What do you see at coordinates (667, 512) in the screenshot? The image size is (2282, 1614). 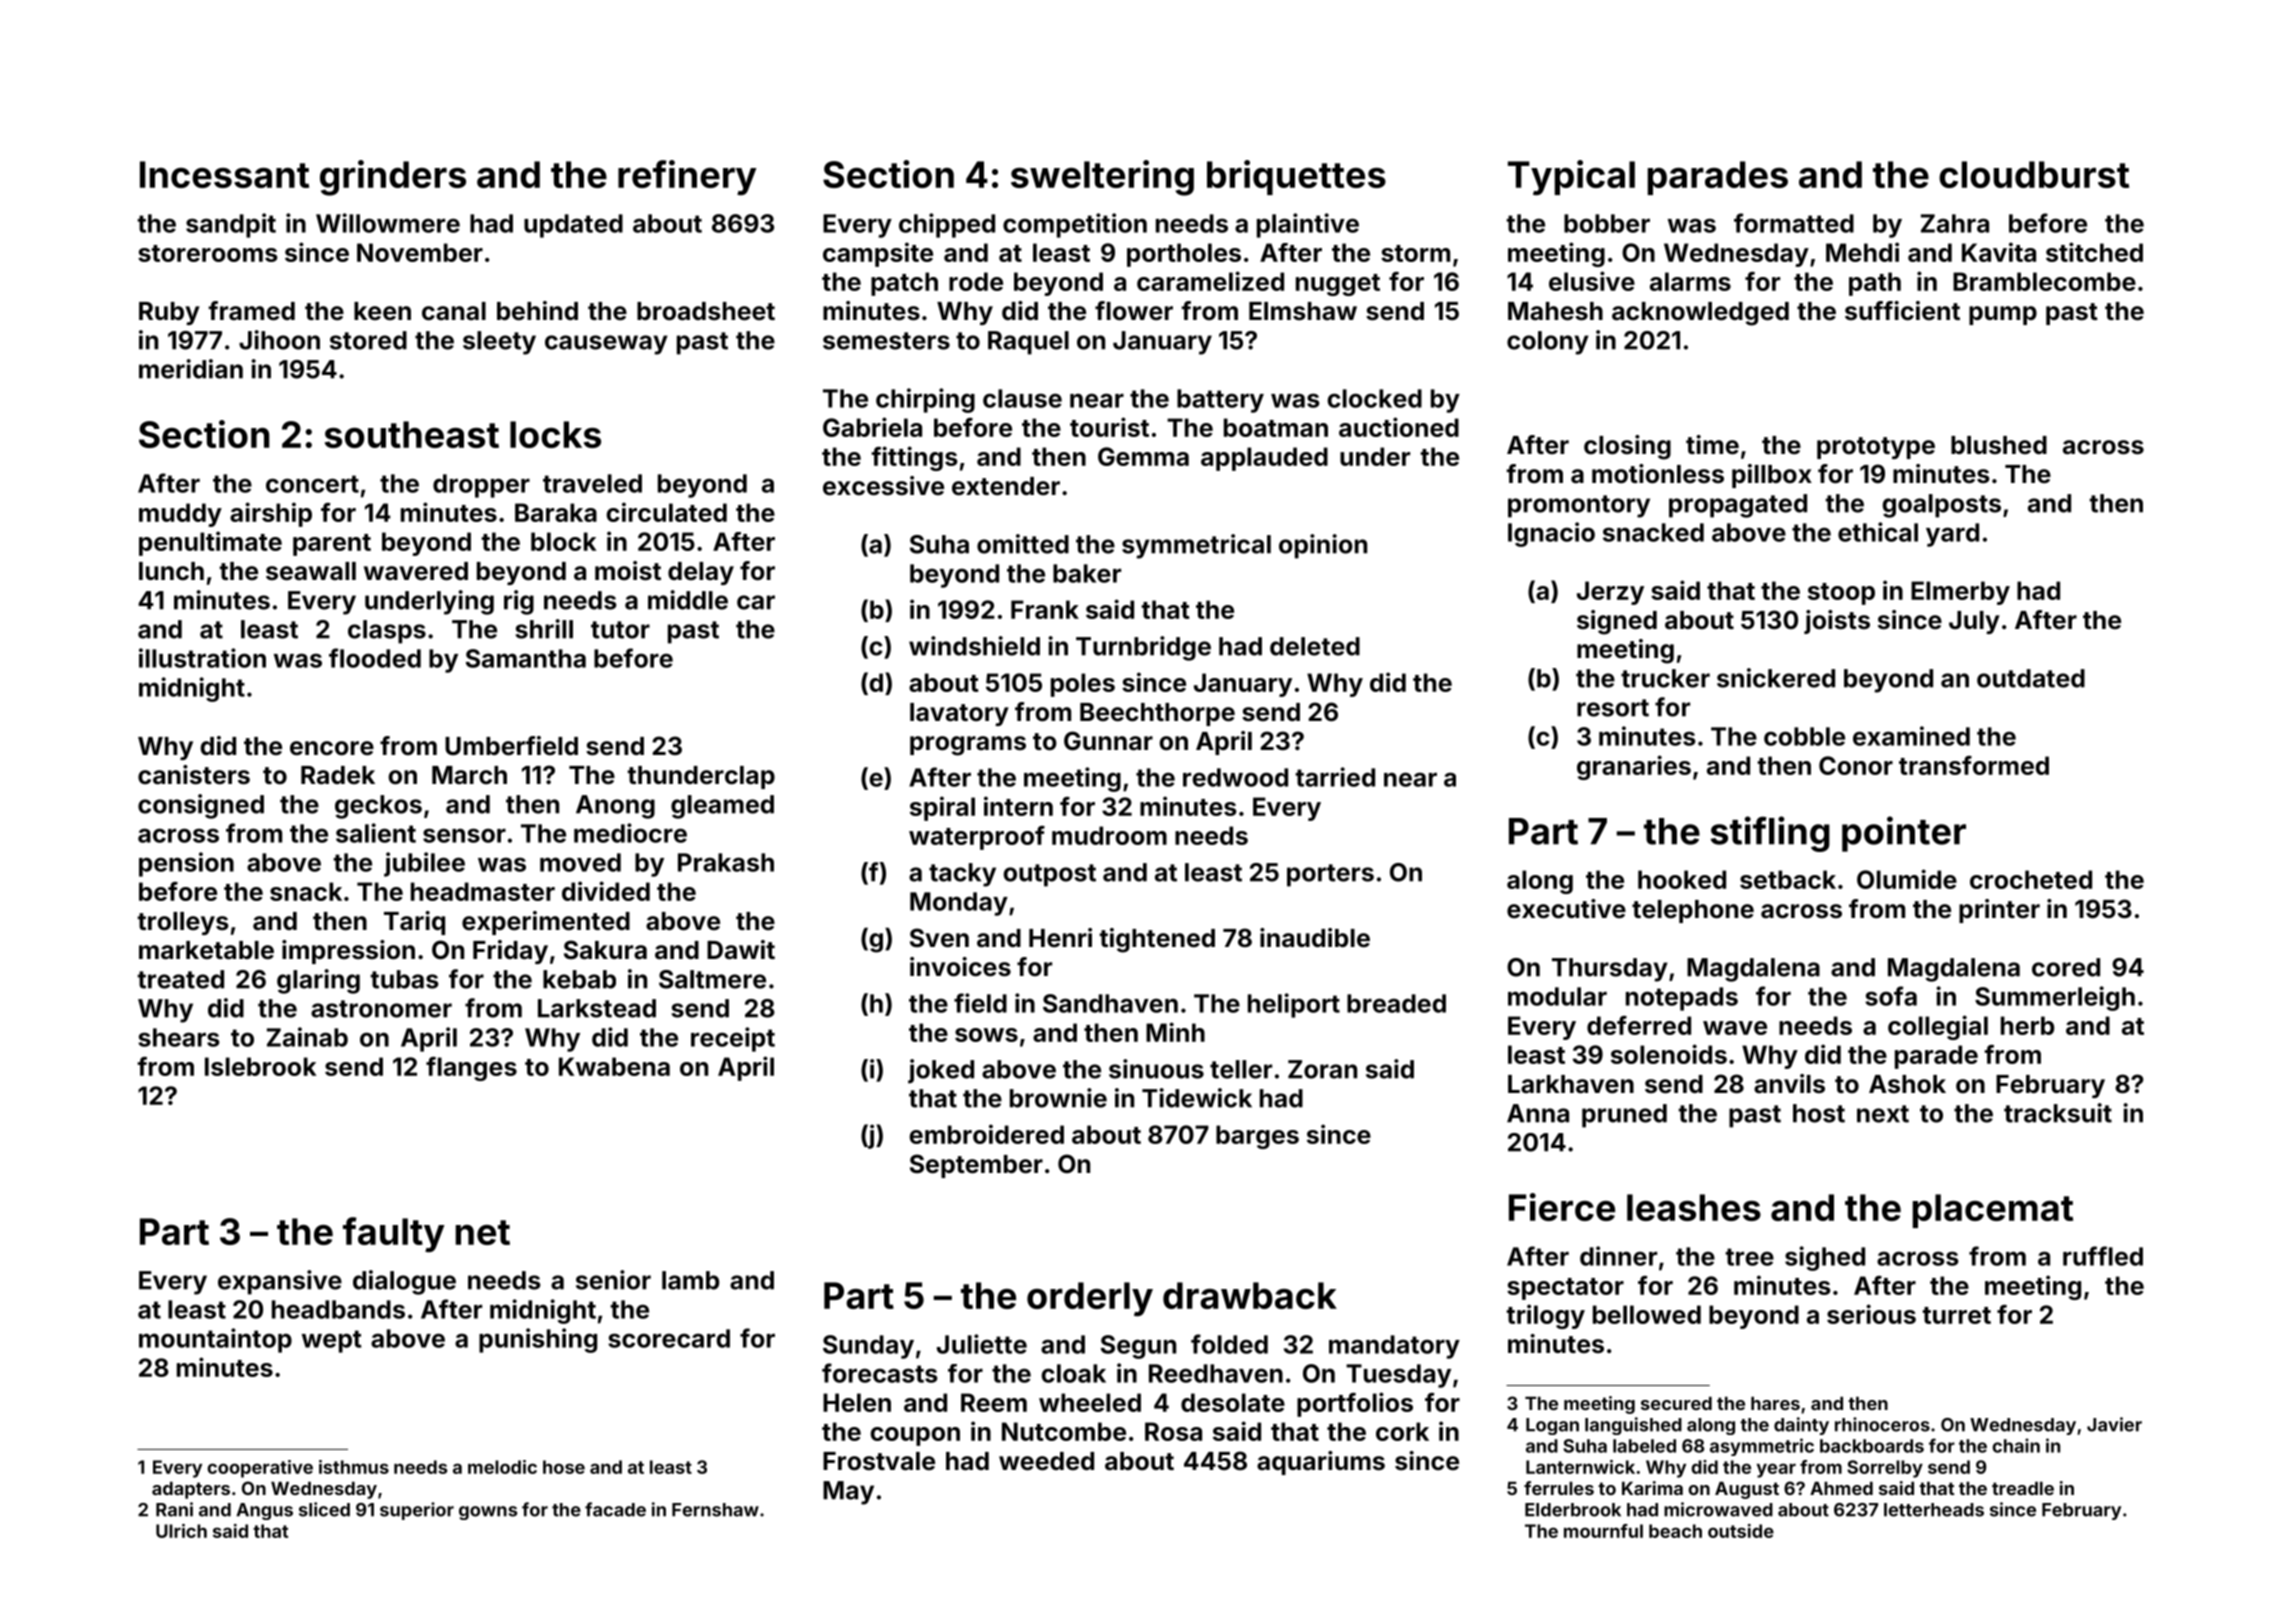 I see `circulated` at bounding box center [667, 512].
